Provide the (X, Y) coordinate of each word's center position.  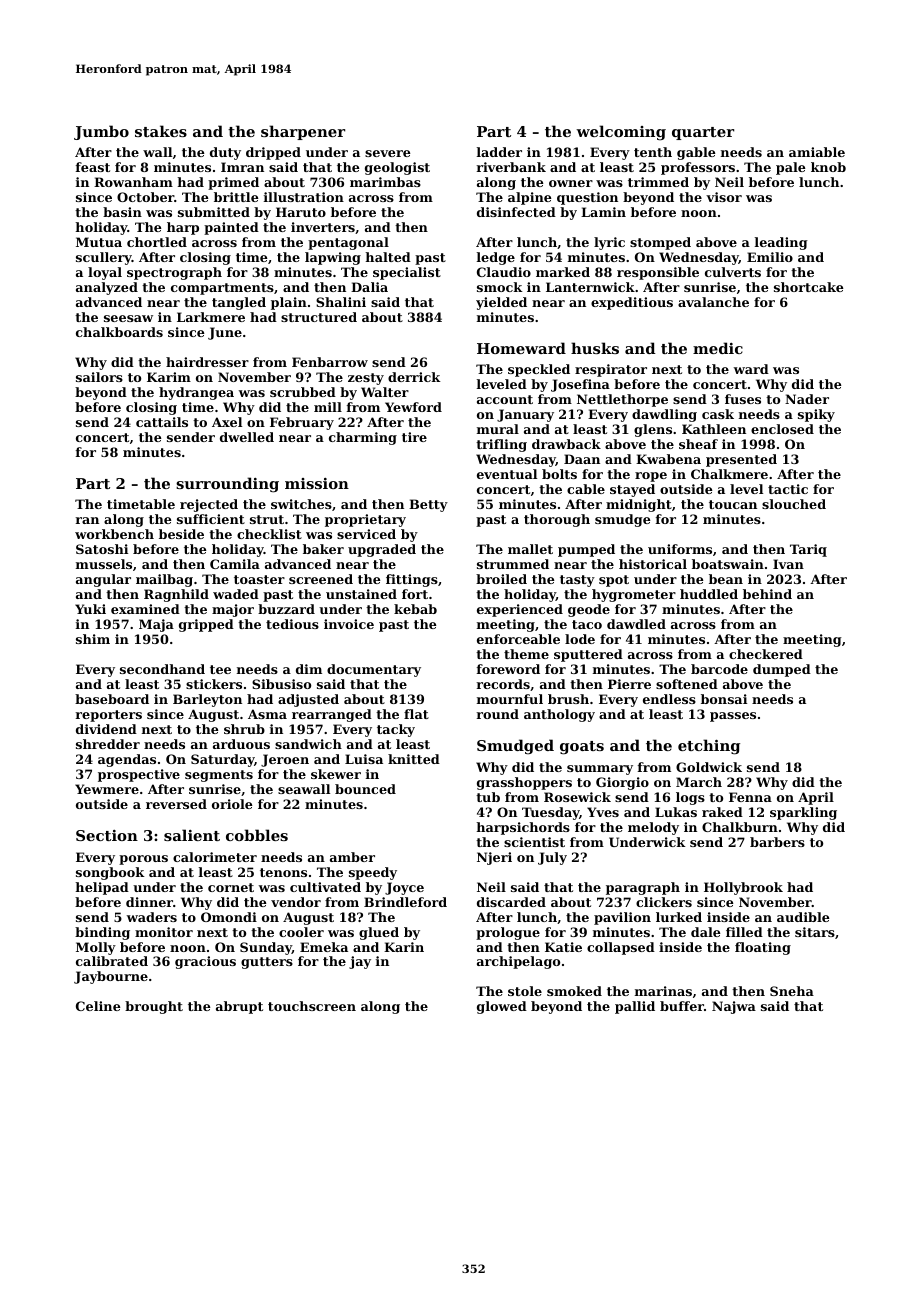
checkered (766, 654)
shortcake (808, 287)
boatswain (728, 564)
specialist (407, 273)
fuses (743, 399)
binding (102, 933)
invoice (349, 624)
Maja (156, 625)
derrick (414, 377)
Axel (227, 422)
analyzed (107, 288)
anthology (559, 715)
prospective (139, 775)
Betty (428, 505)
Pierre (629, 684)
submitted (214, 212)
